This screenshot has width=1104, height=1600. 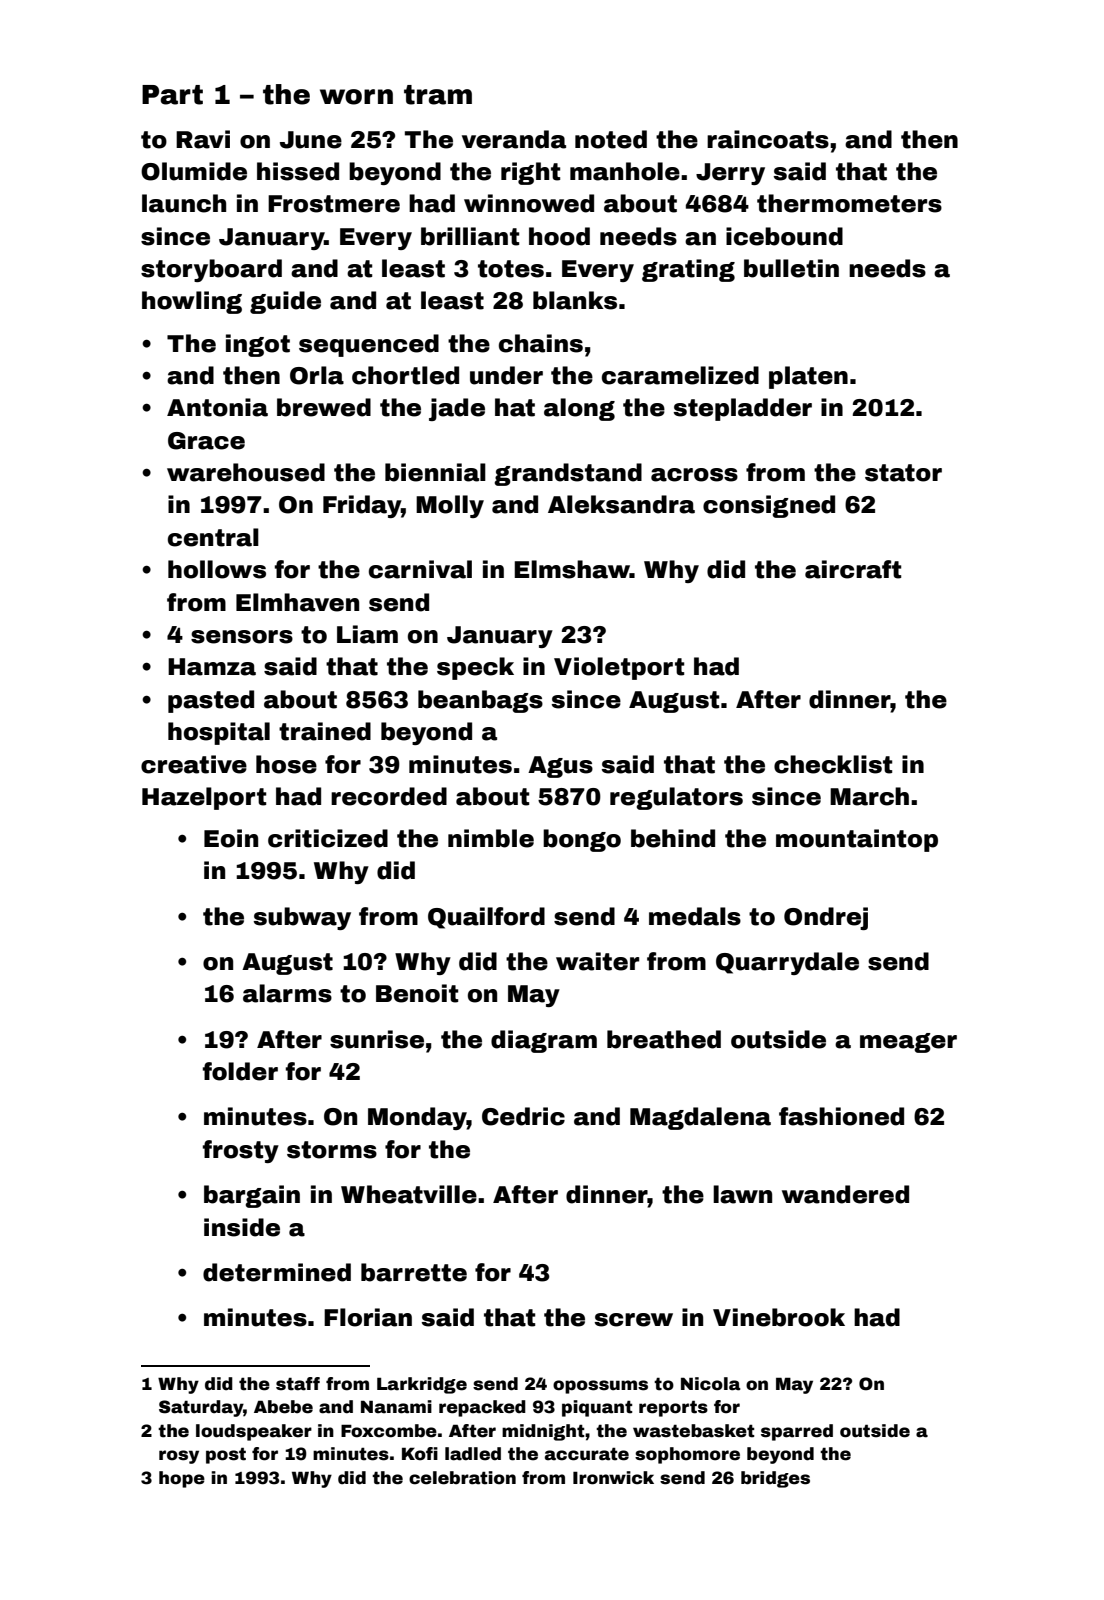 What do you see at coordinates (194, 764) in the screenshot?
I see `creative` at bounding box center [194, 764].
